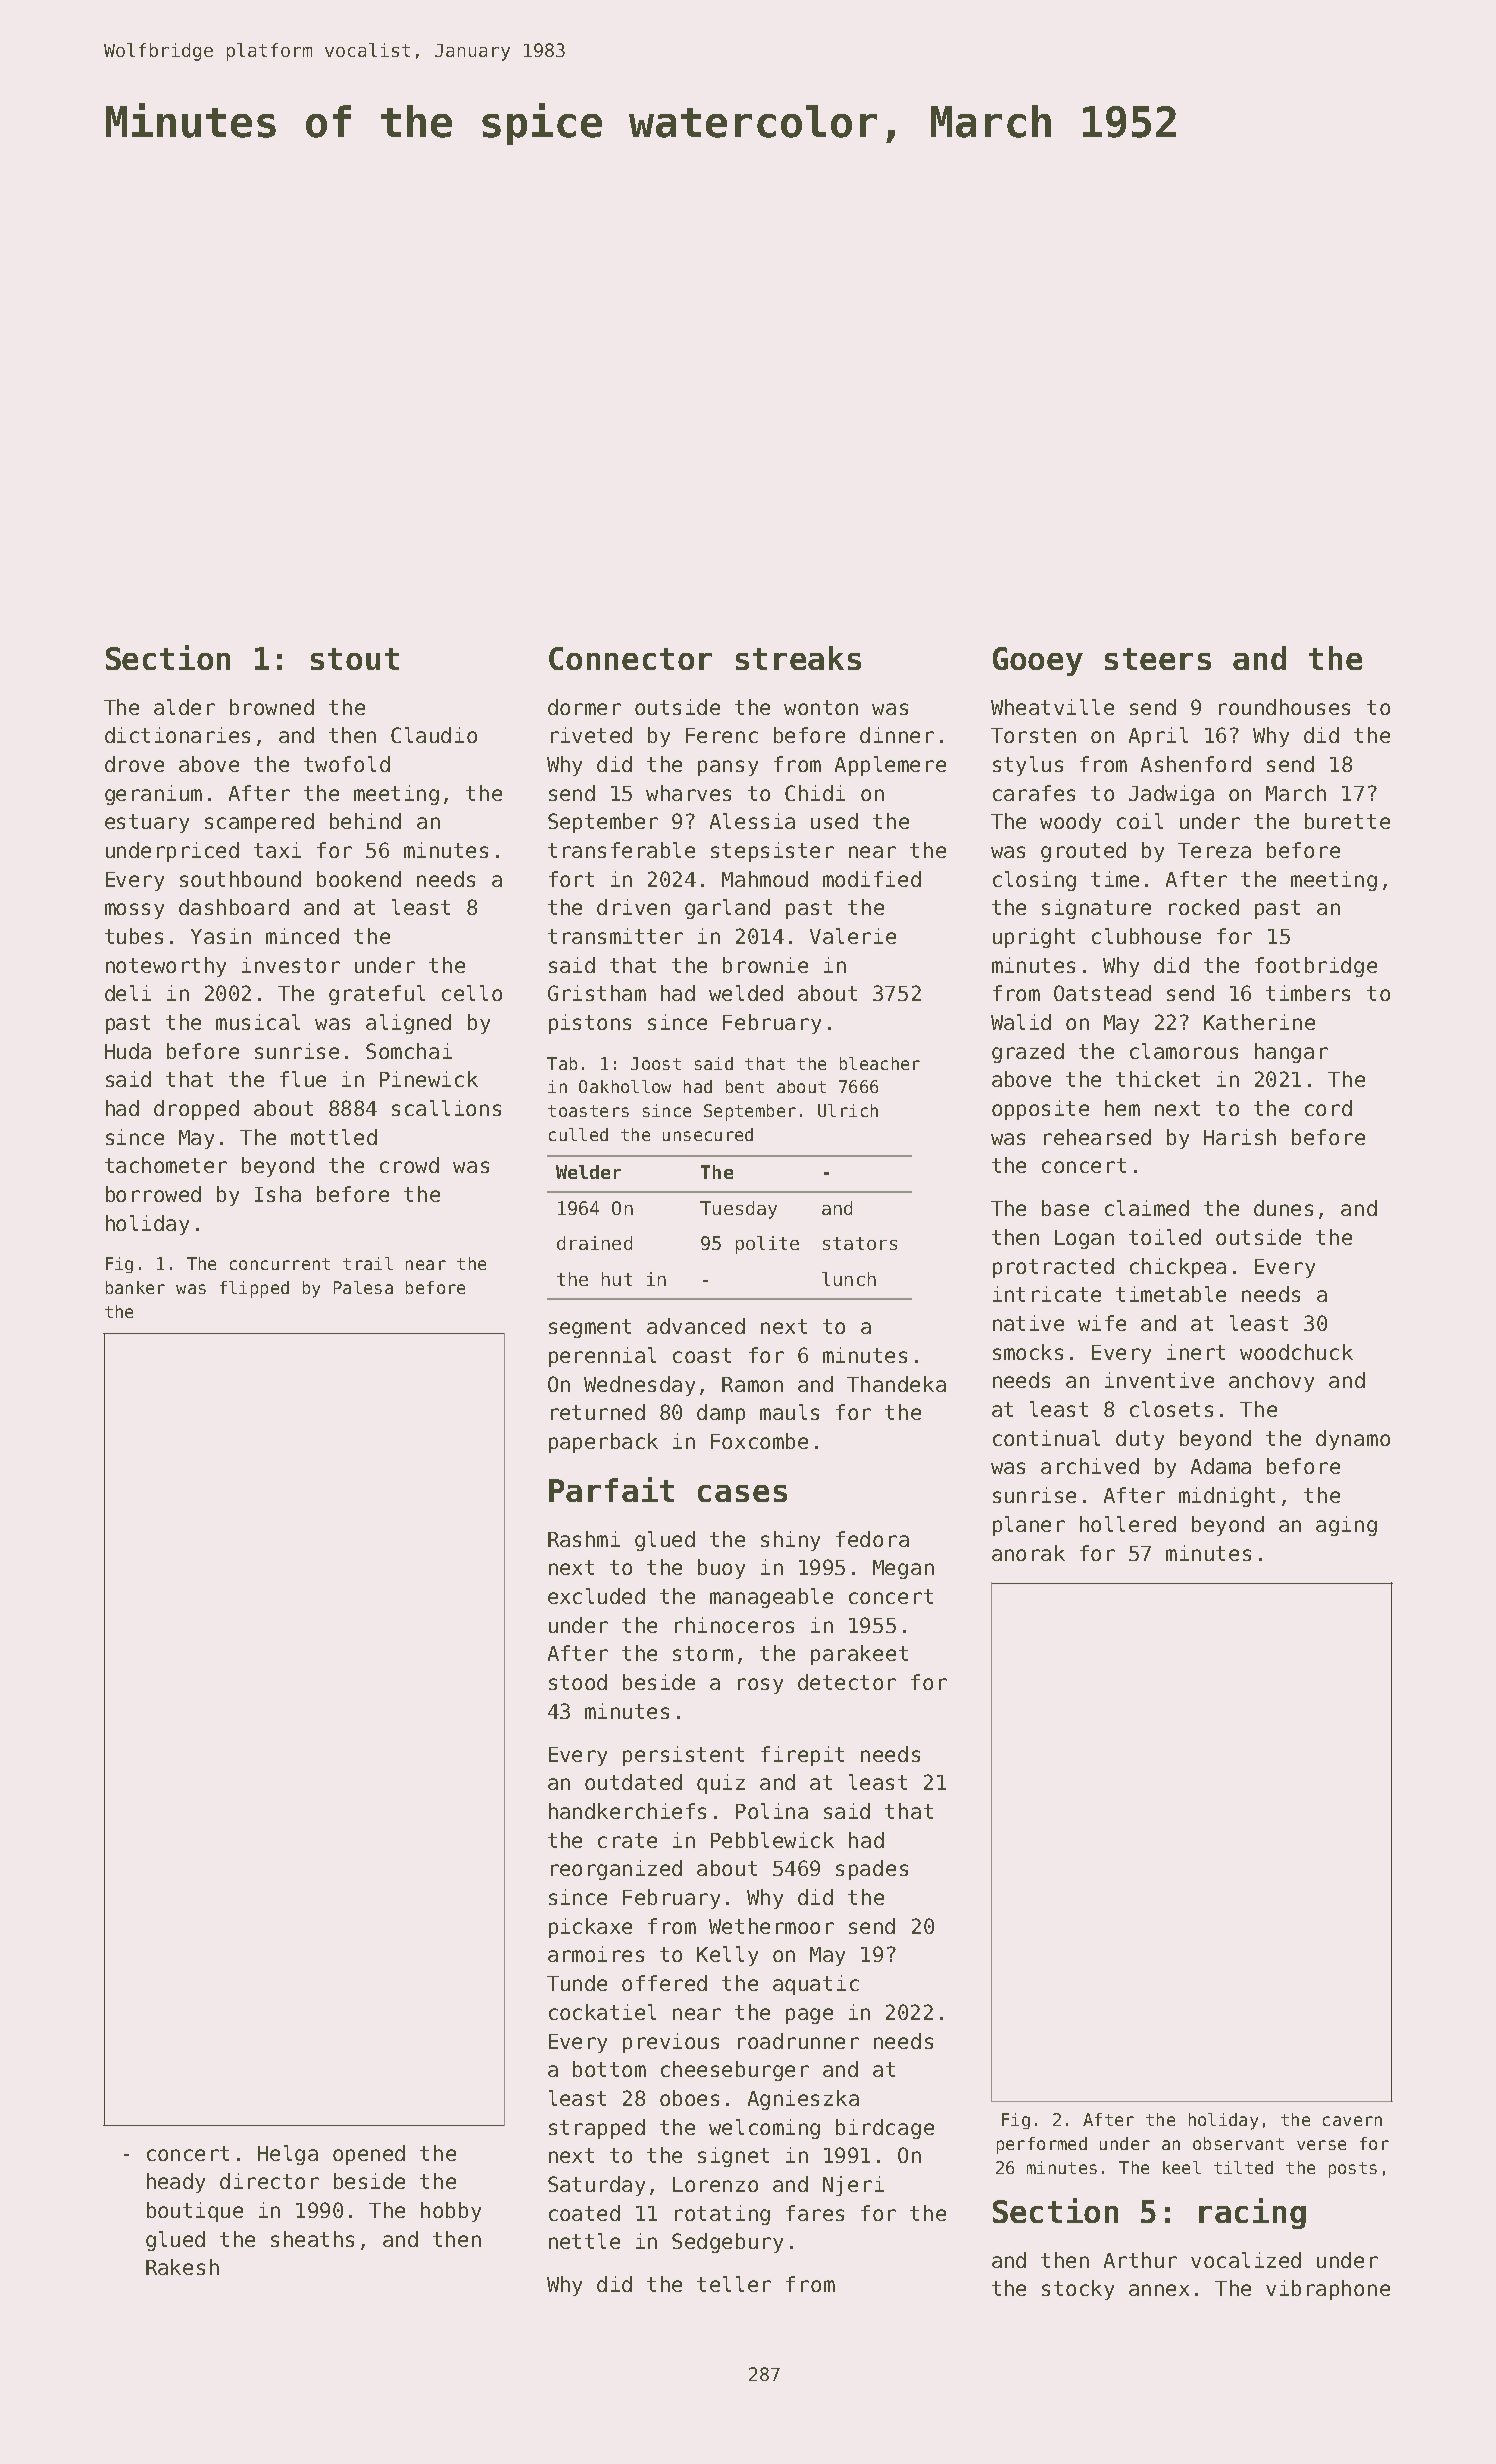  Describe the element at coordinates (815, 793) in the document. I see `Chidi` at that location.
